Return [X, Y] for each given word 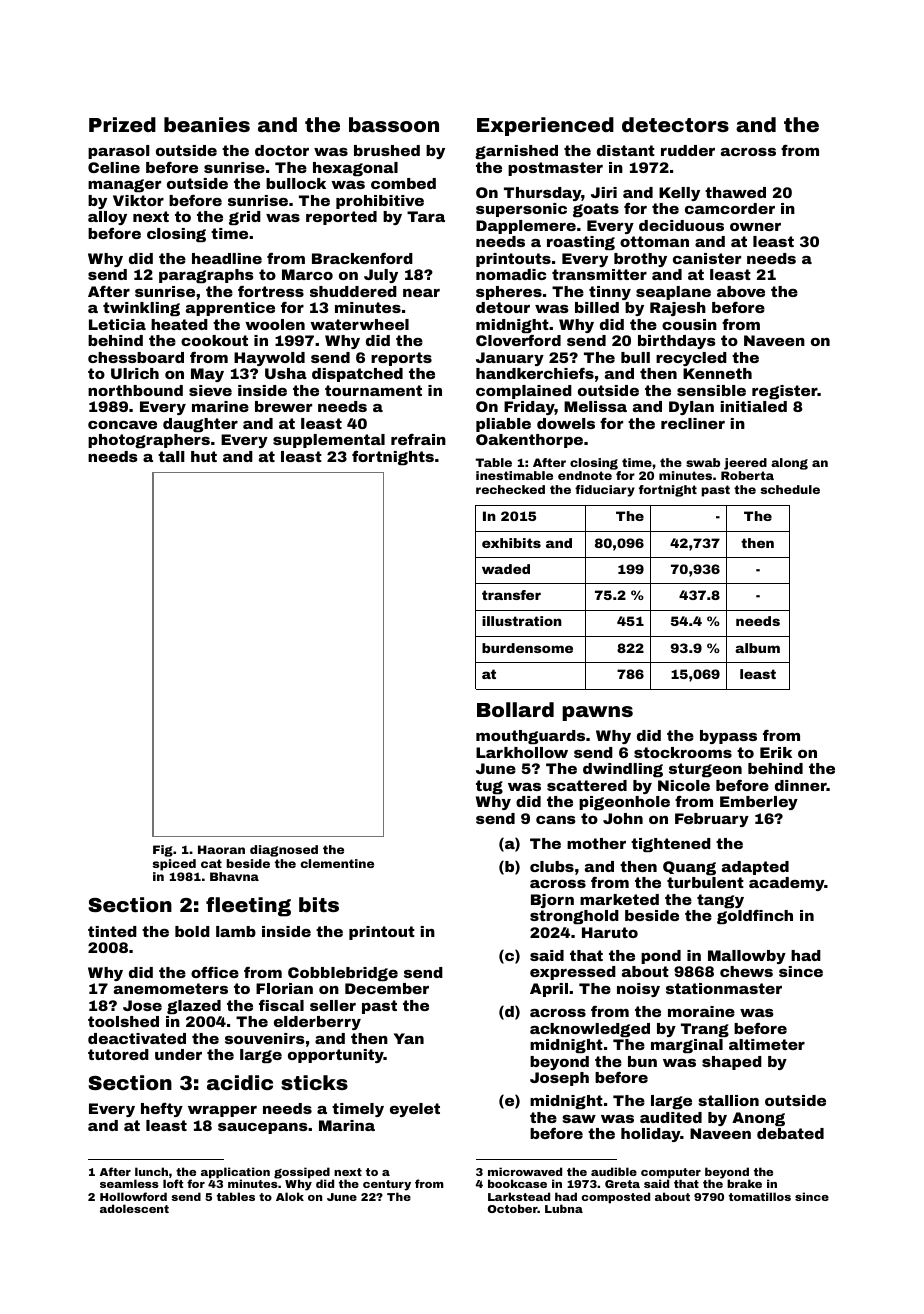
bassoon [394, 124]
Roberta [747, 475]
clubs [552, 866]
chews [746, 971]
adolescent [134, 1208]
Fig [163, 851]
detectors [675, 124]
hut [204, 456]
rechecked [510, 489]
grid [245, 218]
